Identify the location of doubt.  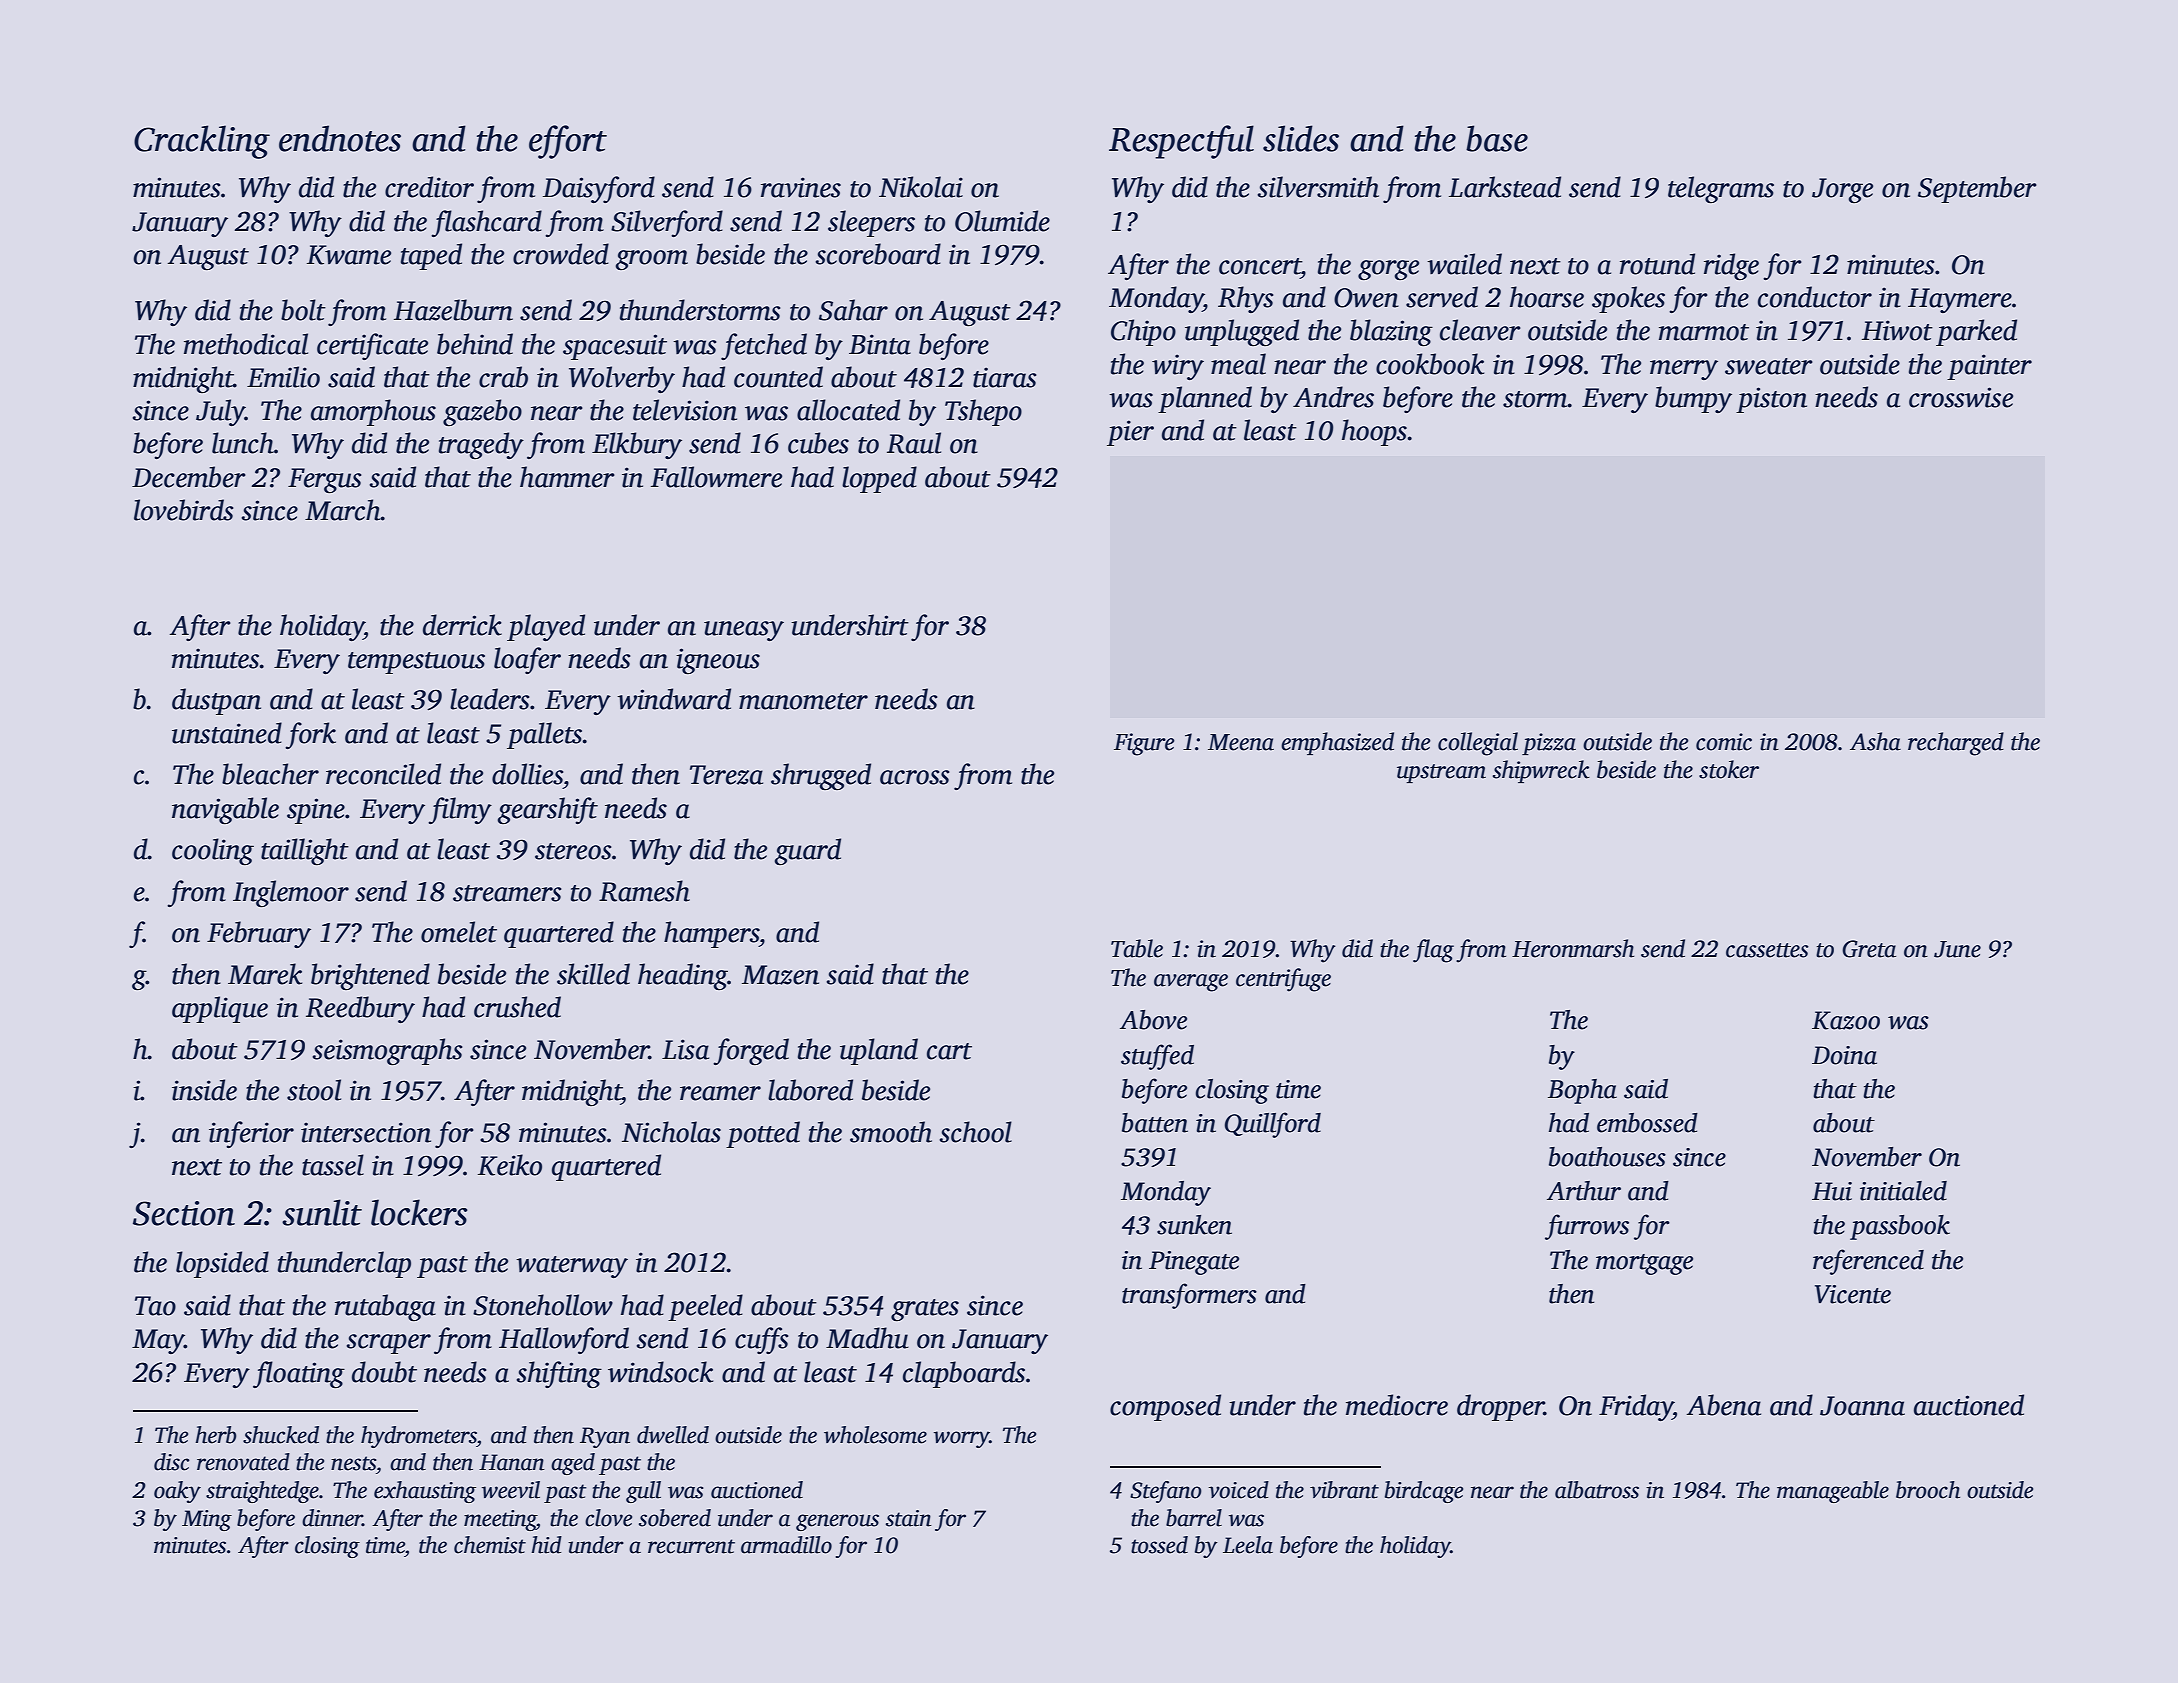
(384, 1372).
